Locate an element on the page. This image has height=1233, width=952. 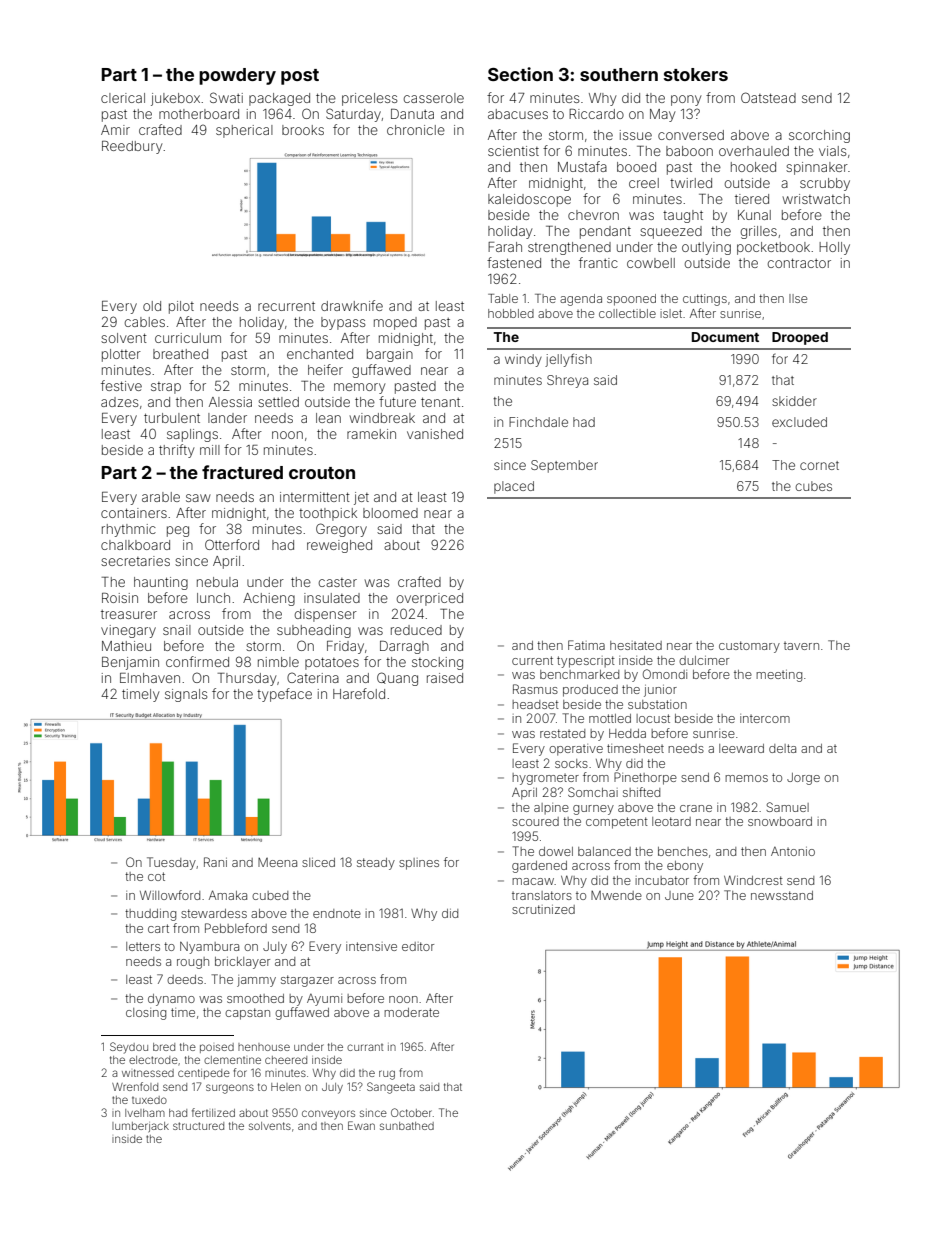
structured is located at coordinates (198, 1126).
